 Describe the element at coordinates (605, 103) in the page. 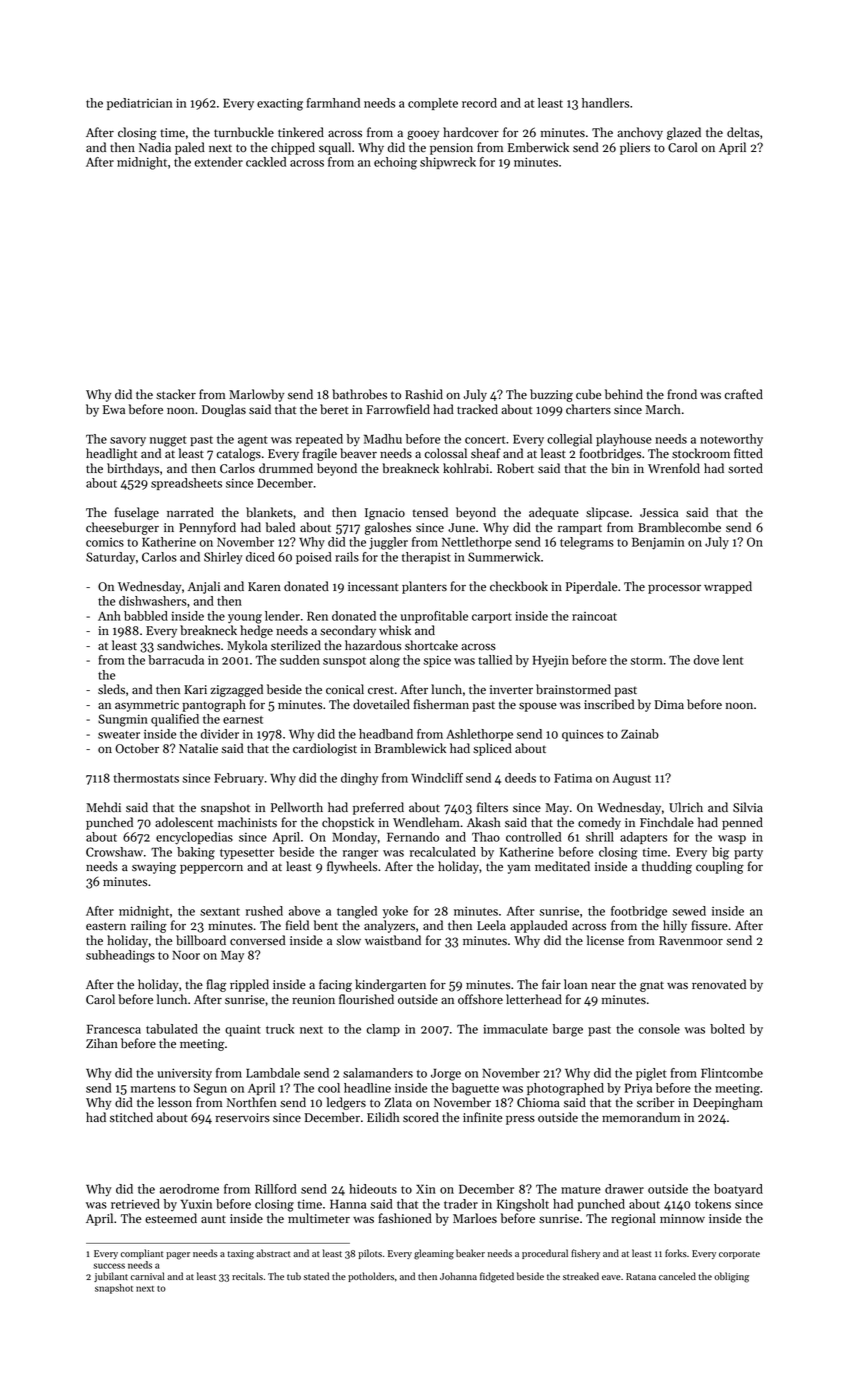

I see `handlers` at that location.
